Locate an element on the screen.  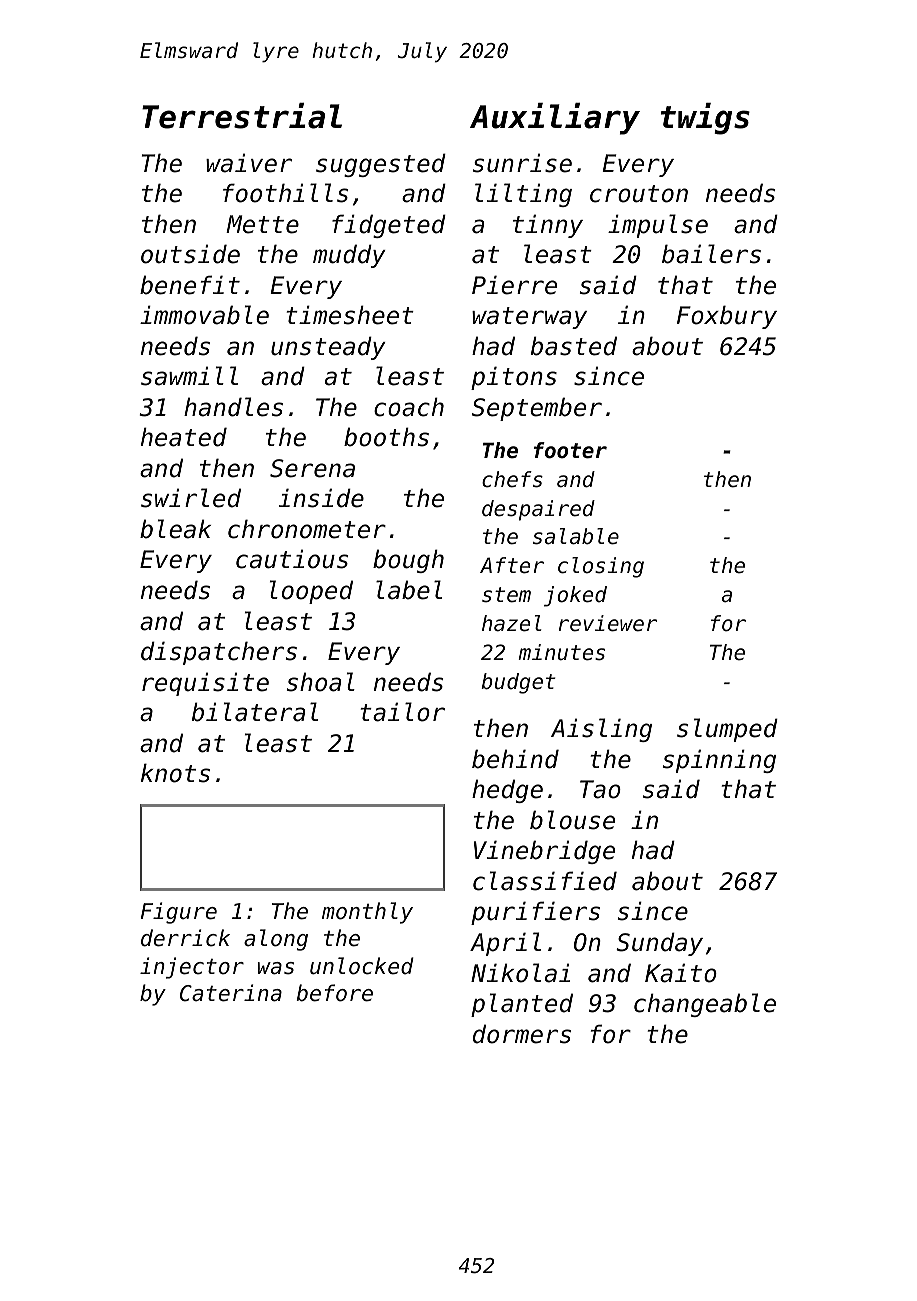
impulse is located at coordinates (658, 226).
